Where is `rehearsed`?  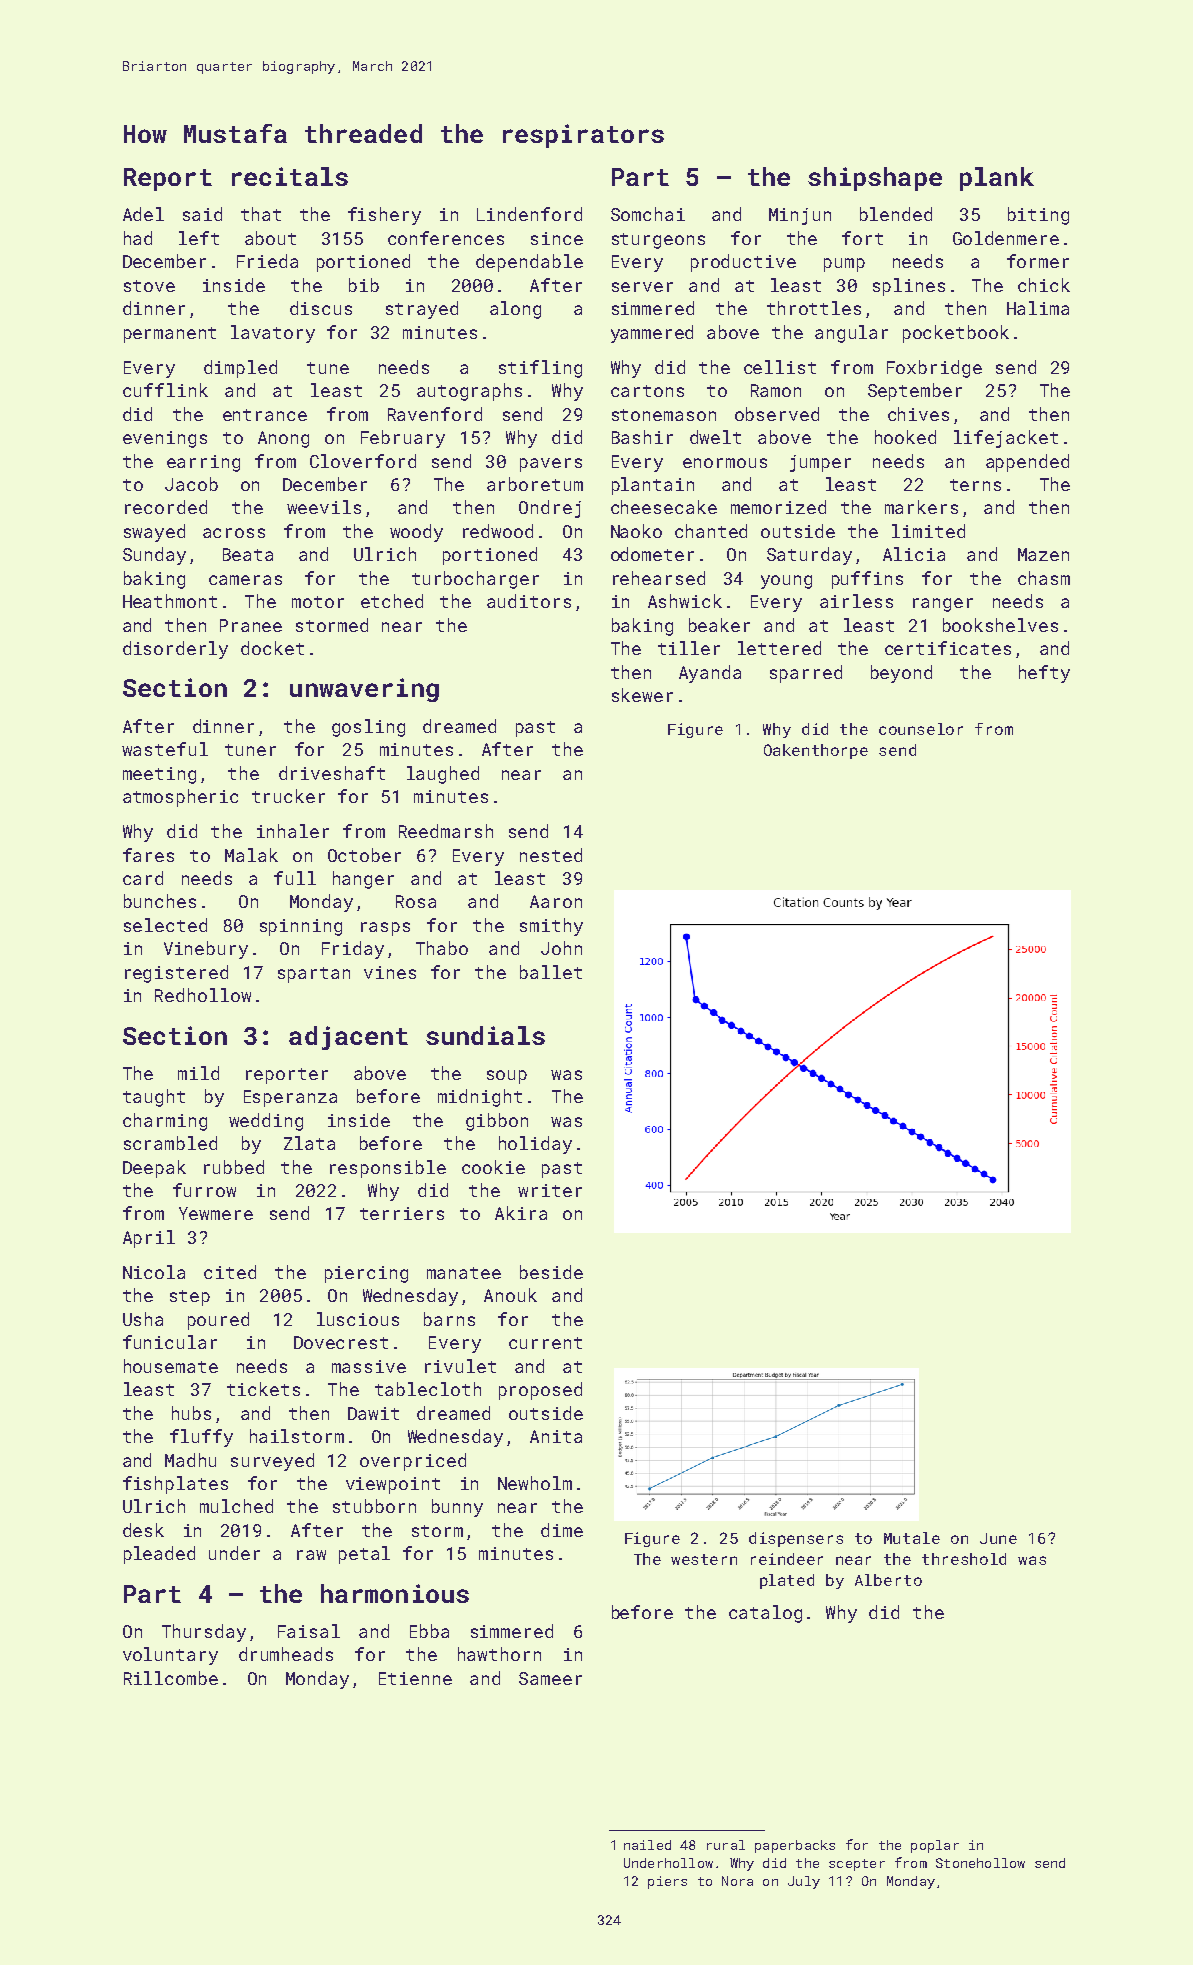 rehearsed is located at coordinates (659, 578).
